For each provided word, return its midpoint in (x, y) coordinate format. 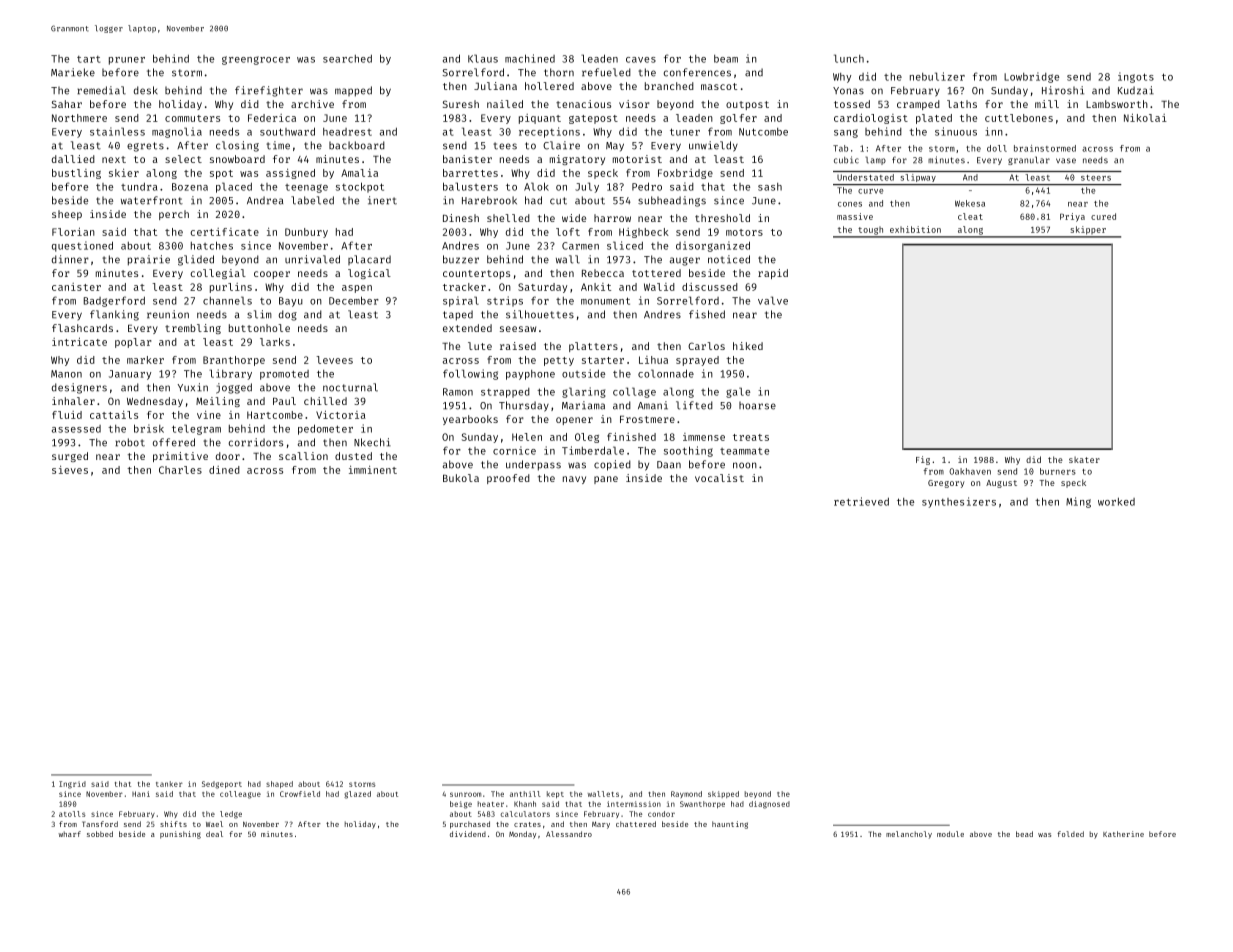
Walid (659, 287)
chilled (325, 401)
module (950, 834)
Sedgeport (222, 785)
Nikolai (1145, 118)
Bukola (461, 478)
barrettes (470, 173)
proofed (508, 479)
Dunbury (306, 233)
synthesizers (959, 502)
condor (661, 814)
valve (773, 300)
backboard (357, 145)
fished (707, 314)
